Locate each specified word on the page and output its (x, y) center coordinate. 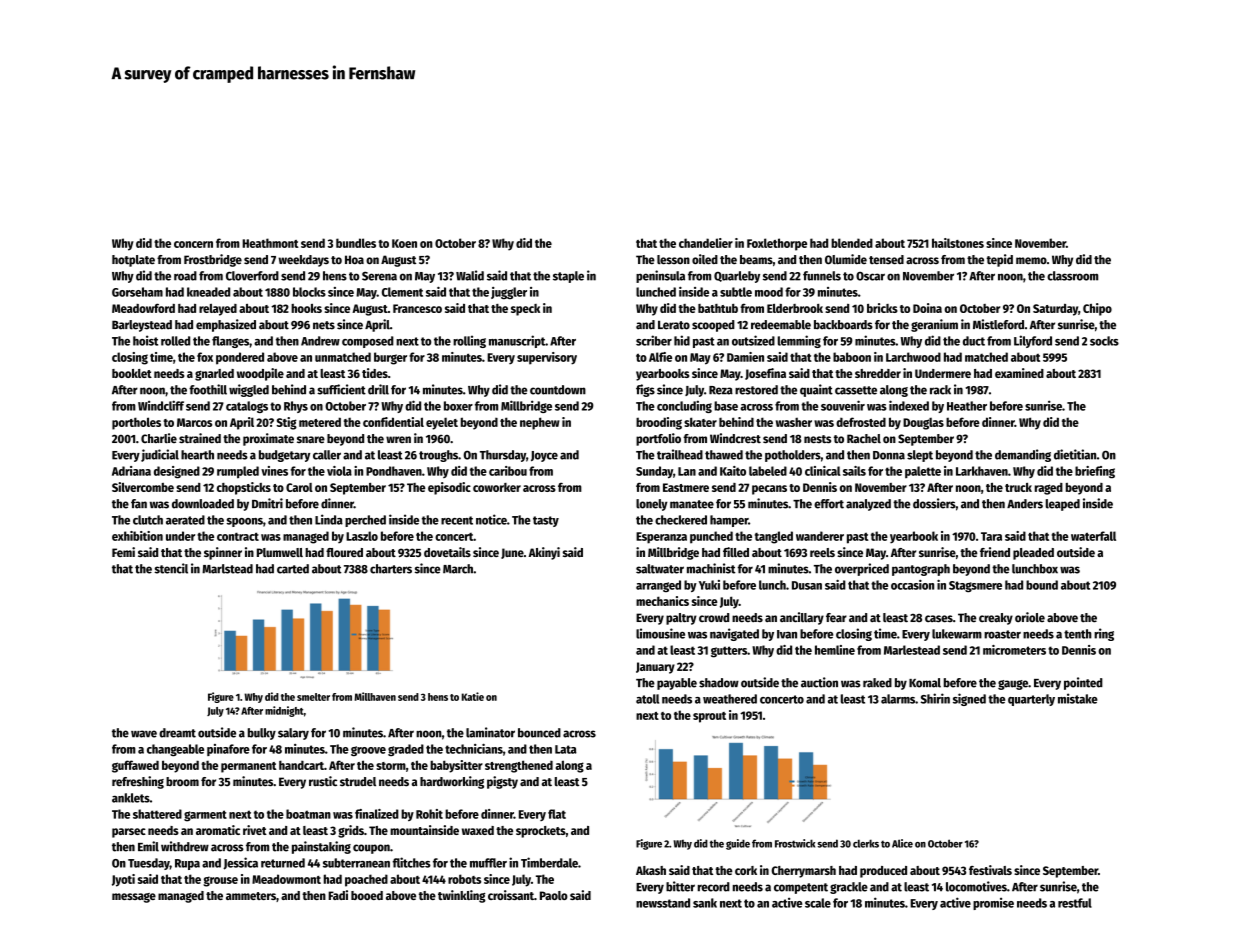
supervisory (547, 358)
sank (705, 903)
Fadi (338, 895)
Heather (967, 406)
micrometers (1014, 650)
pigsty (502, 782)
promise (993, 904)
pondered (240, 358)
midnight (284, 711)
